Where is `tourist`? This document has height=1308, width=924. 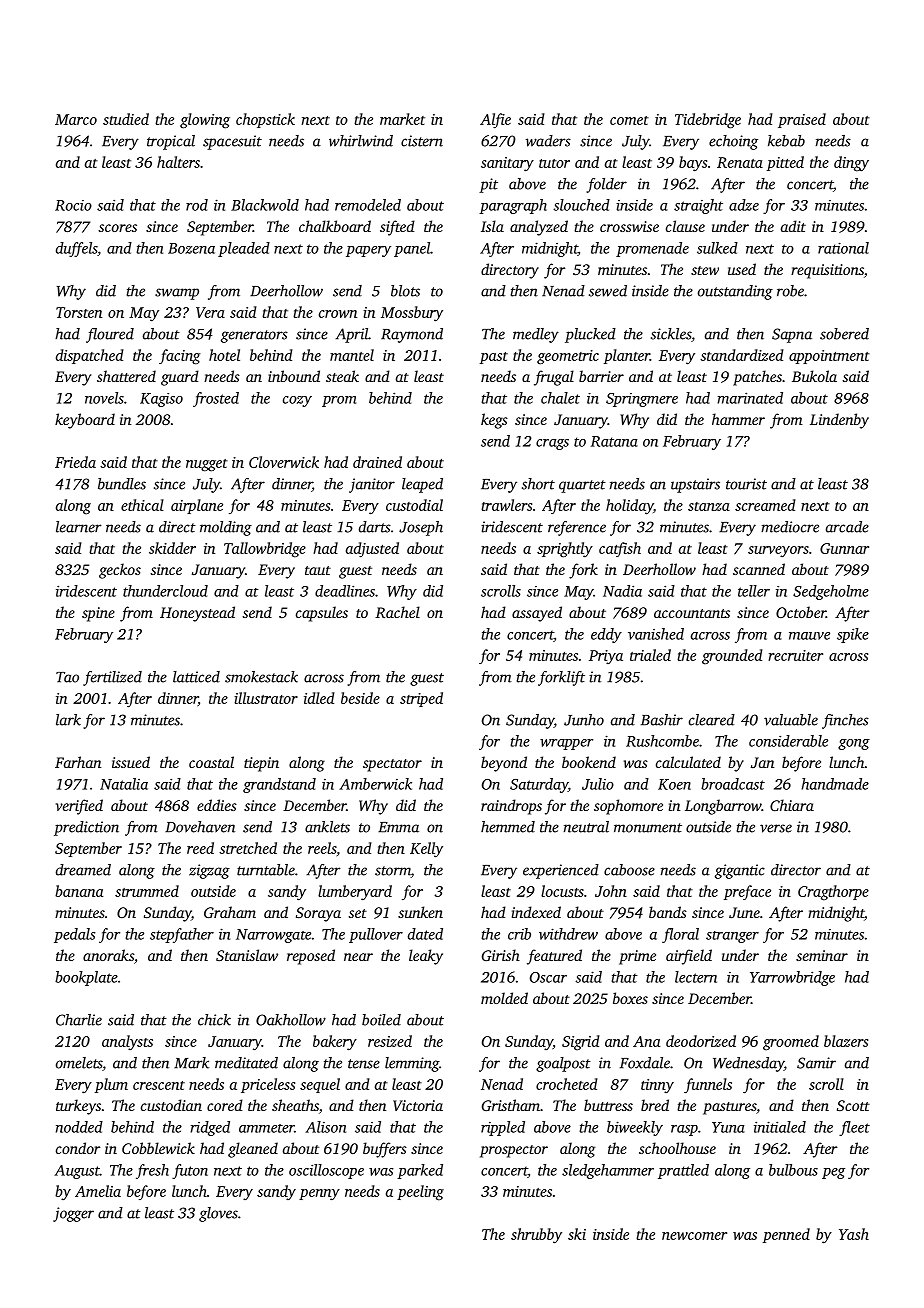 tourist is located at coordinates (746, 484).
